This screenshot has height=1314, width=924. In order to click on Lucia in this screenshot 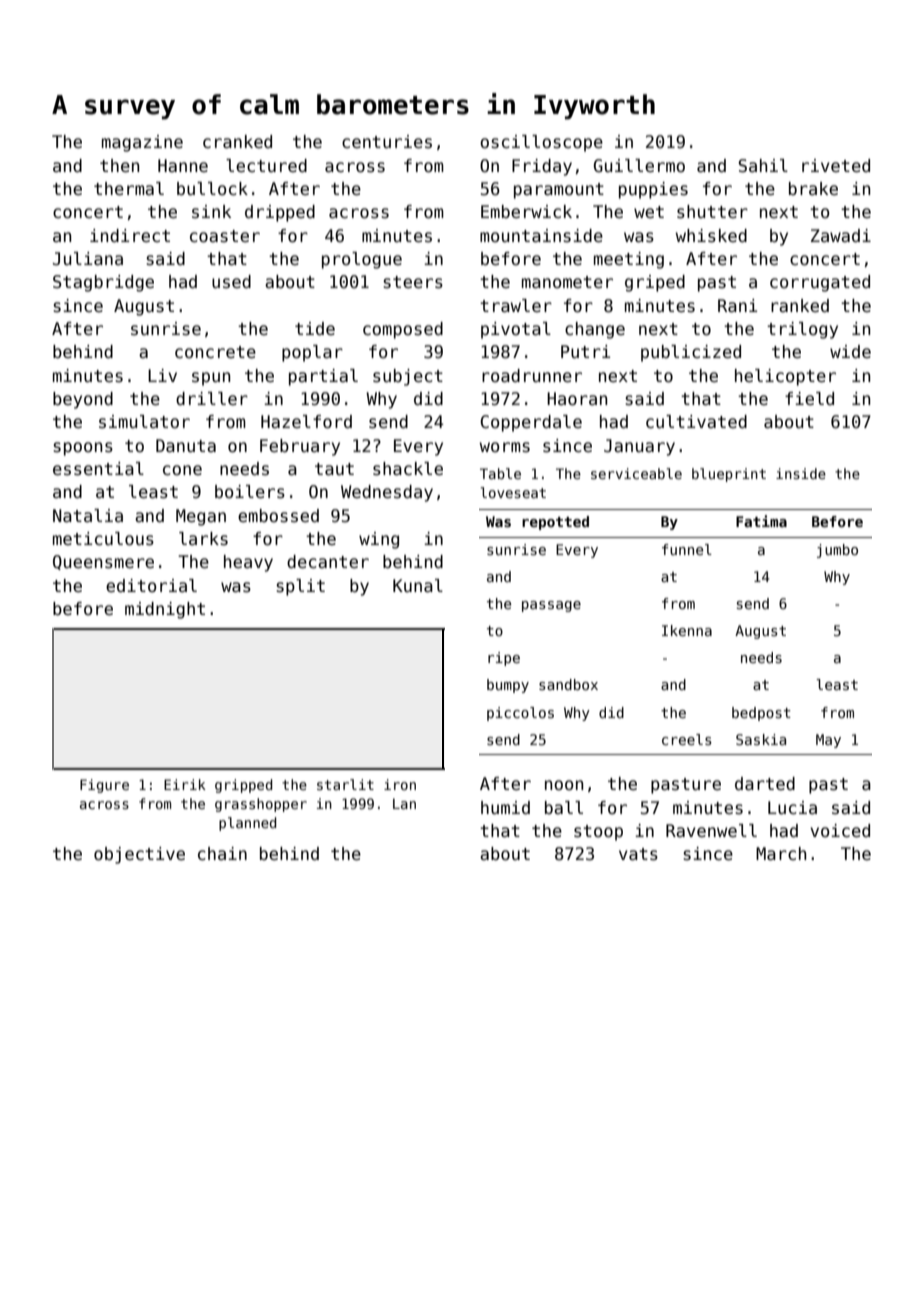, I will do `click(792, 808)`.
